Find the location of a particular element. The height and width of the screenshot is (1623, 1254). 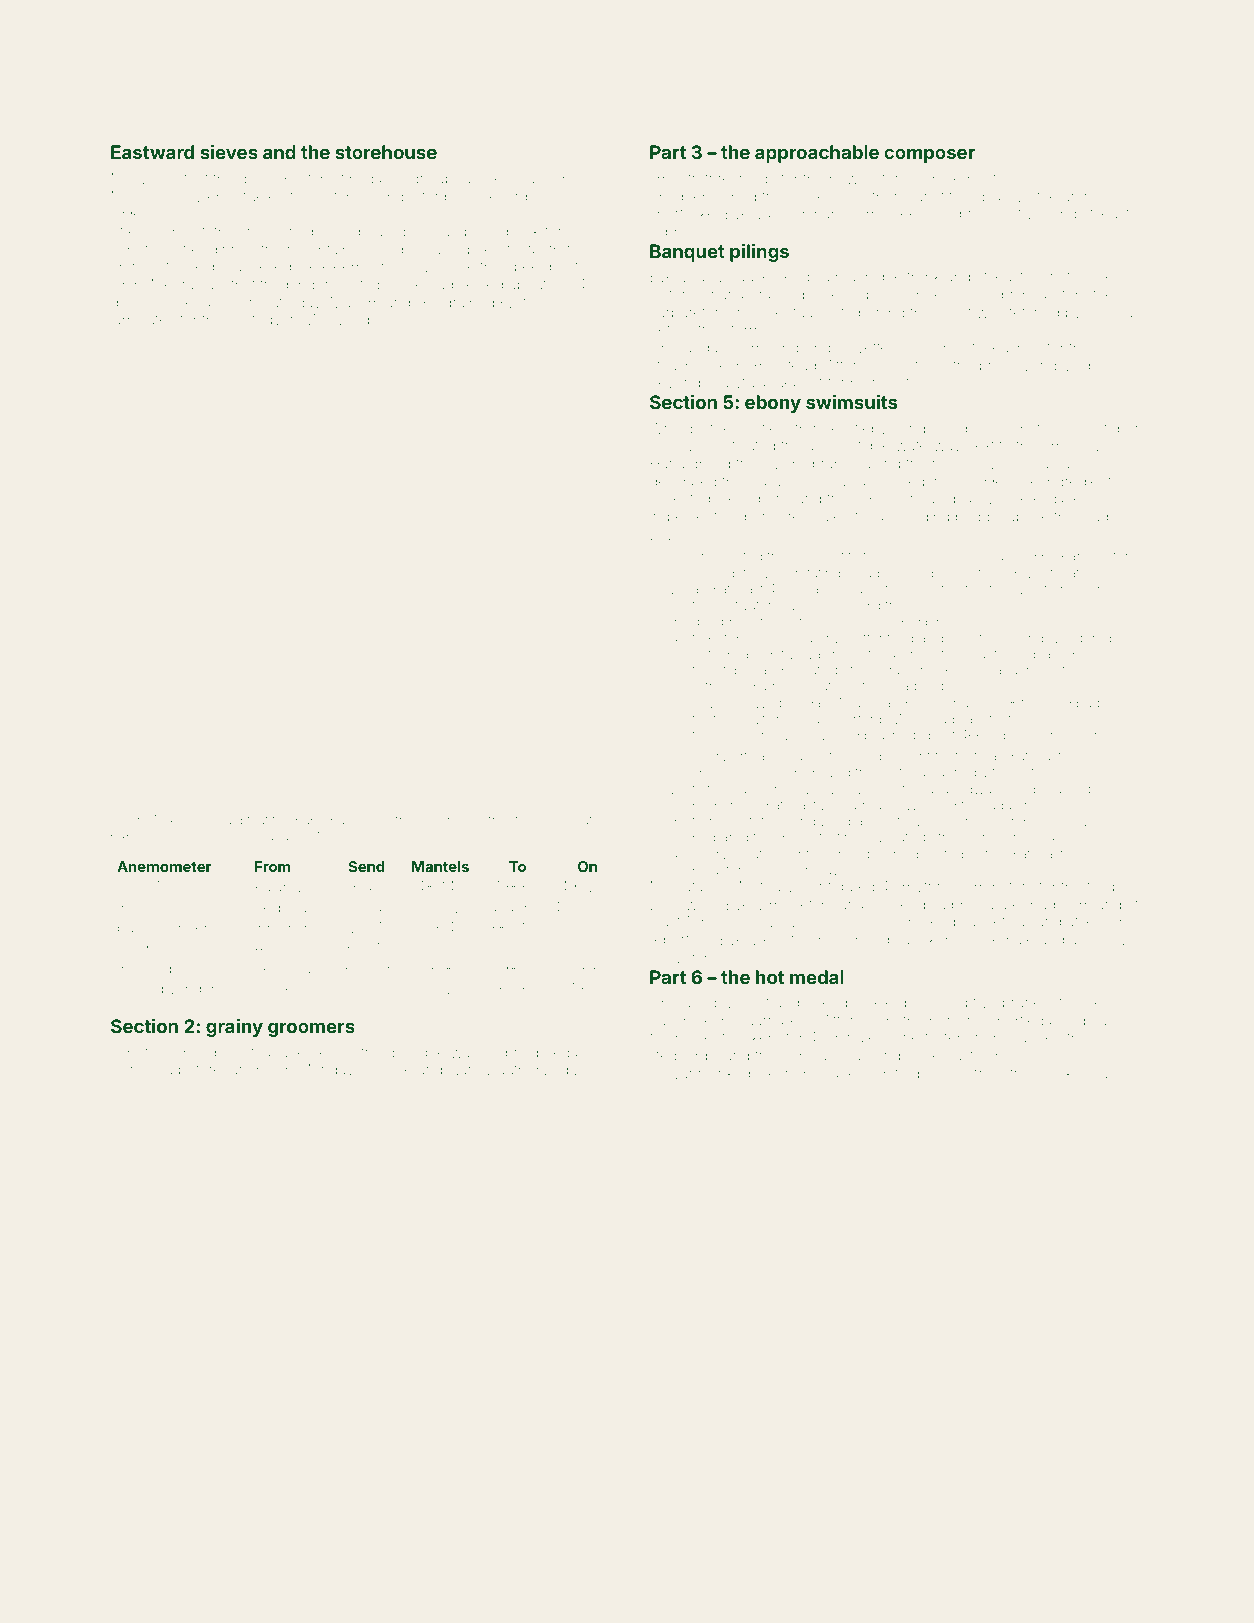

birdhouse is located at coordinates (537, 196).
